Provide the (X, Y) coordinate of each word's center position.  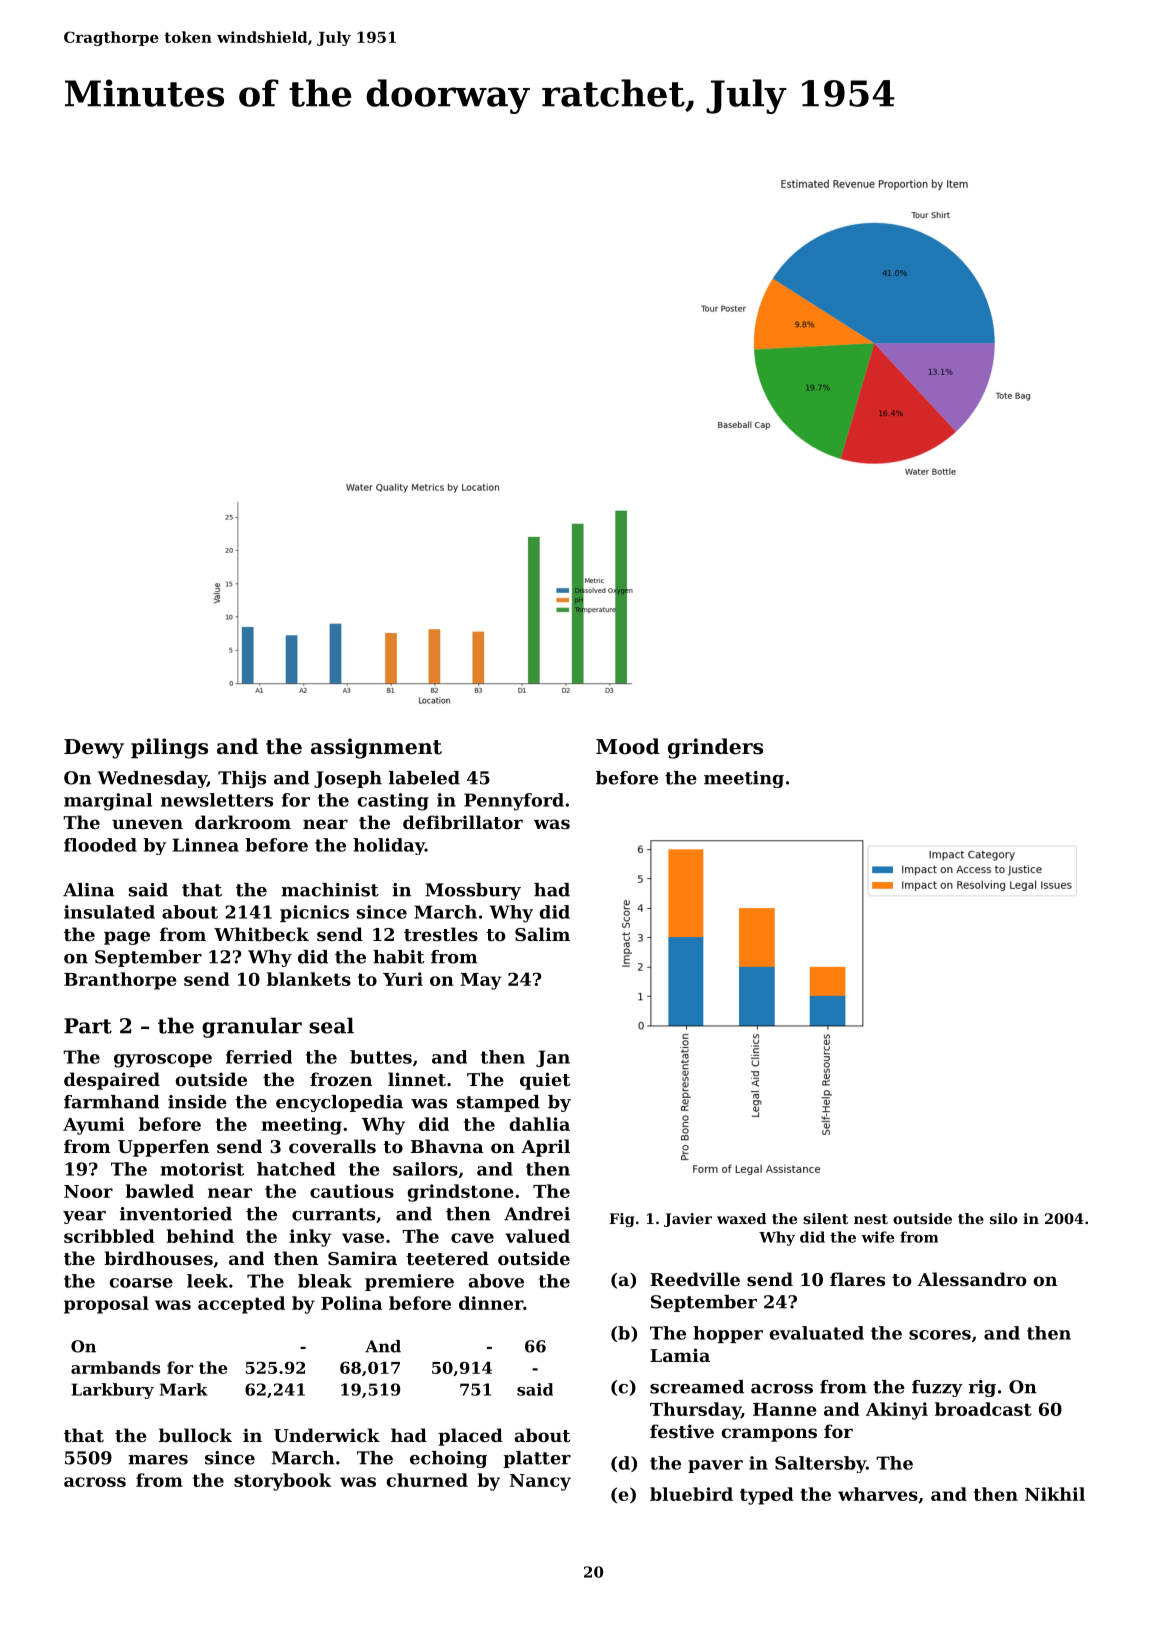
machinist (330, 890)
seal (331, 1025)
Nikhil (1055, 1494)
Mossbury (473, 891)
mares (158, 1460)
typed (767, 1496)
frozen (341, 1079)
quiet (545, 1081)
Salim (542, 934)
